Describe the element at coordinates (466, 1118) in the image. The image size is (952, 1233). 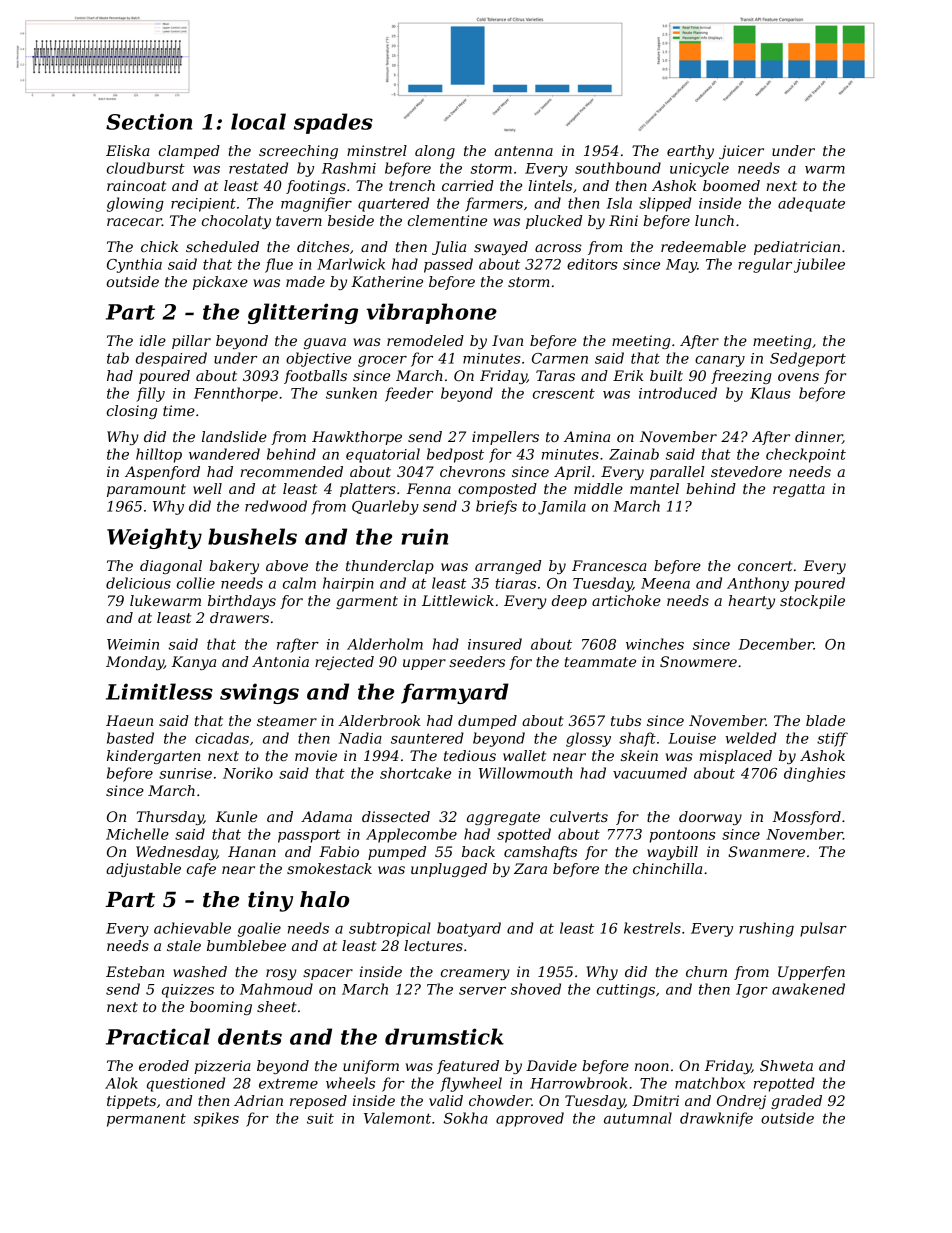
I see `Sokha` at that location.
